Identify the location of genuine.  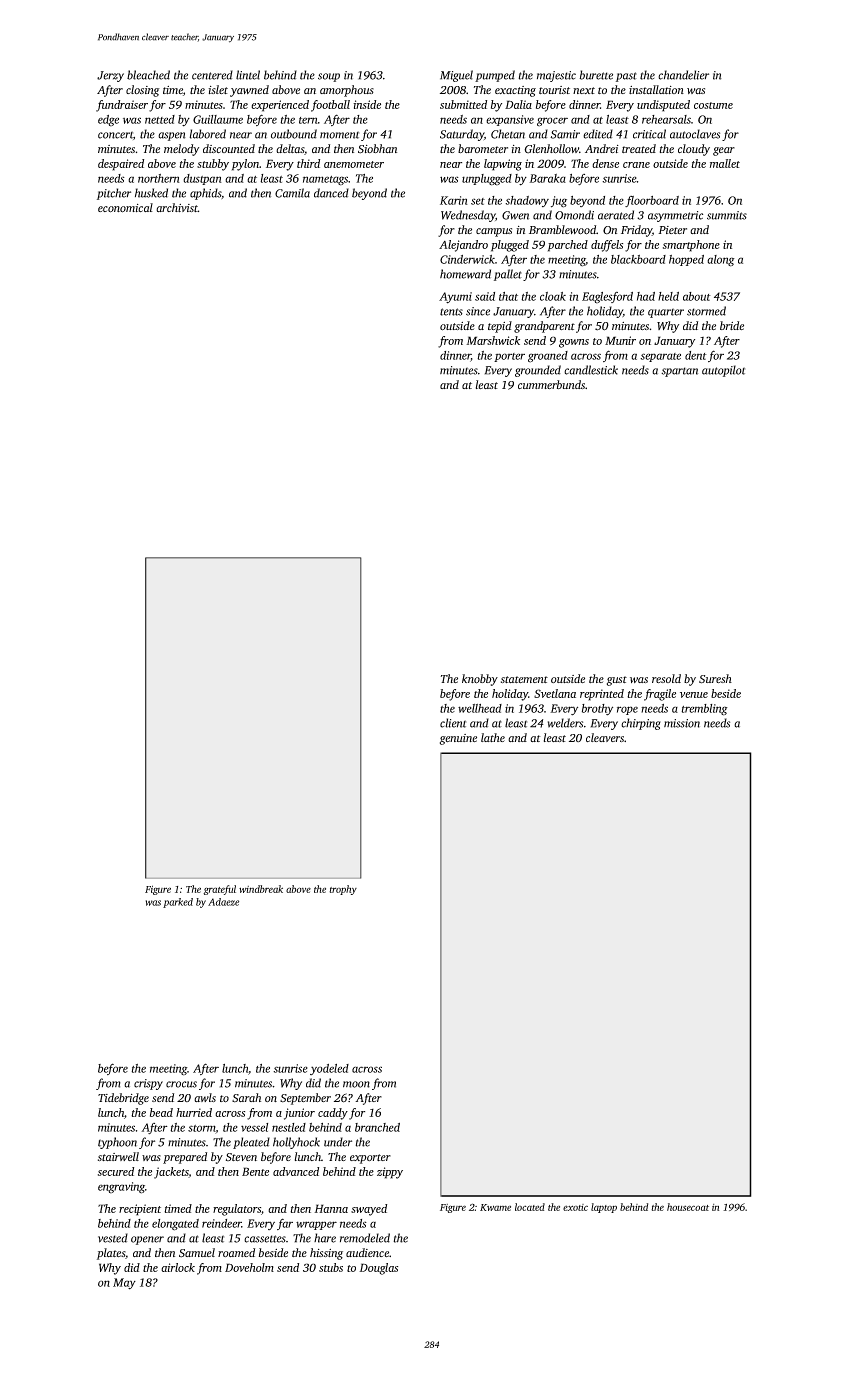
(458, 739).
